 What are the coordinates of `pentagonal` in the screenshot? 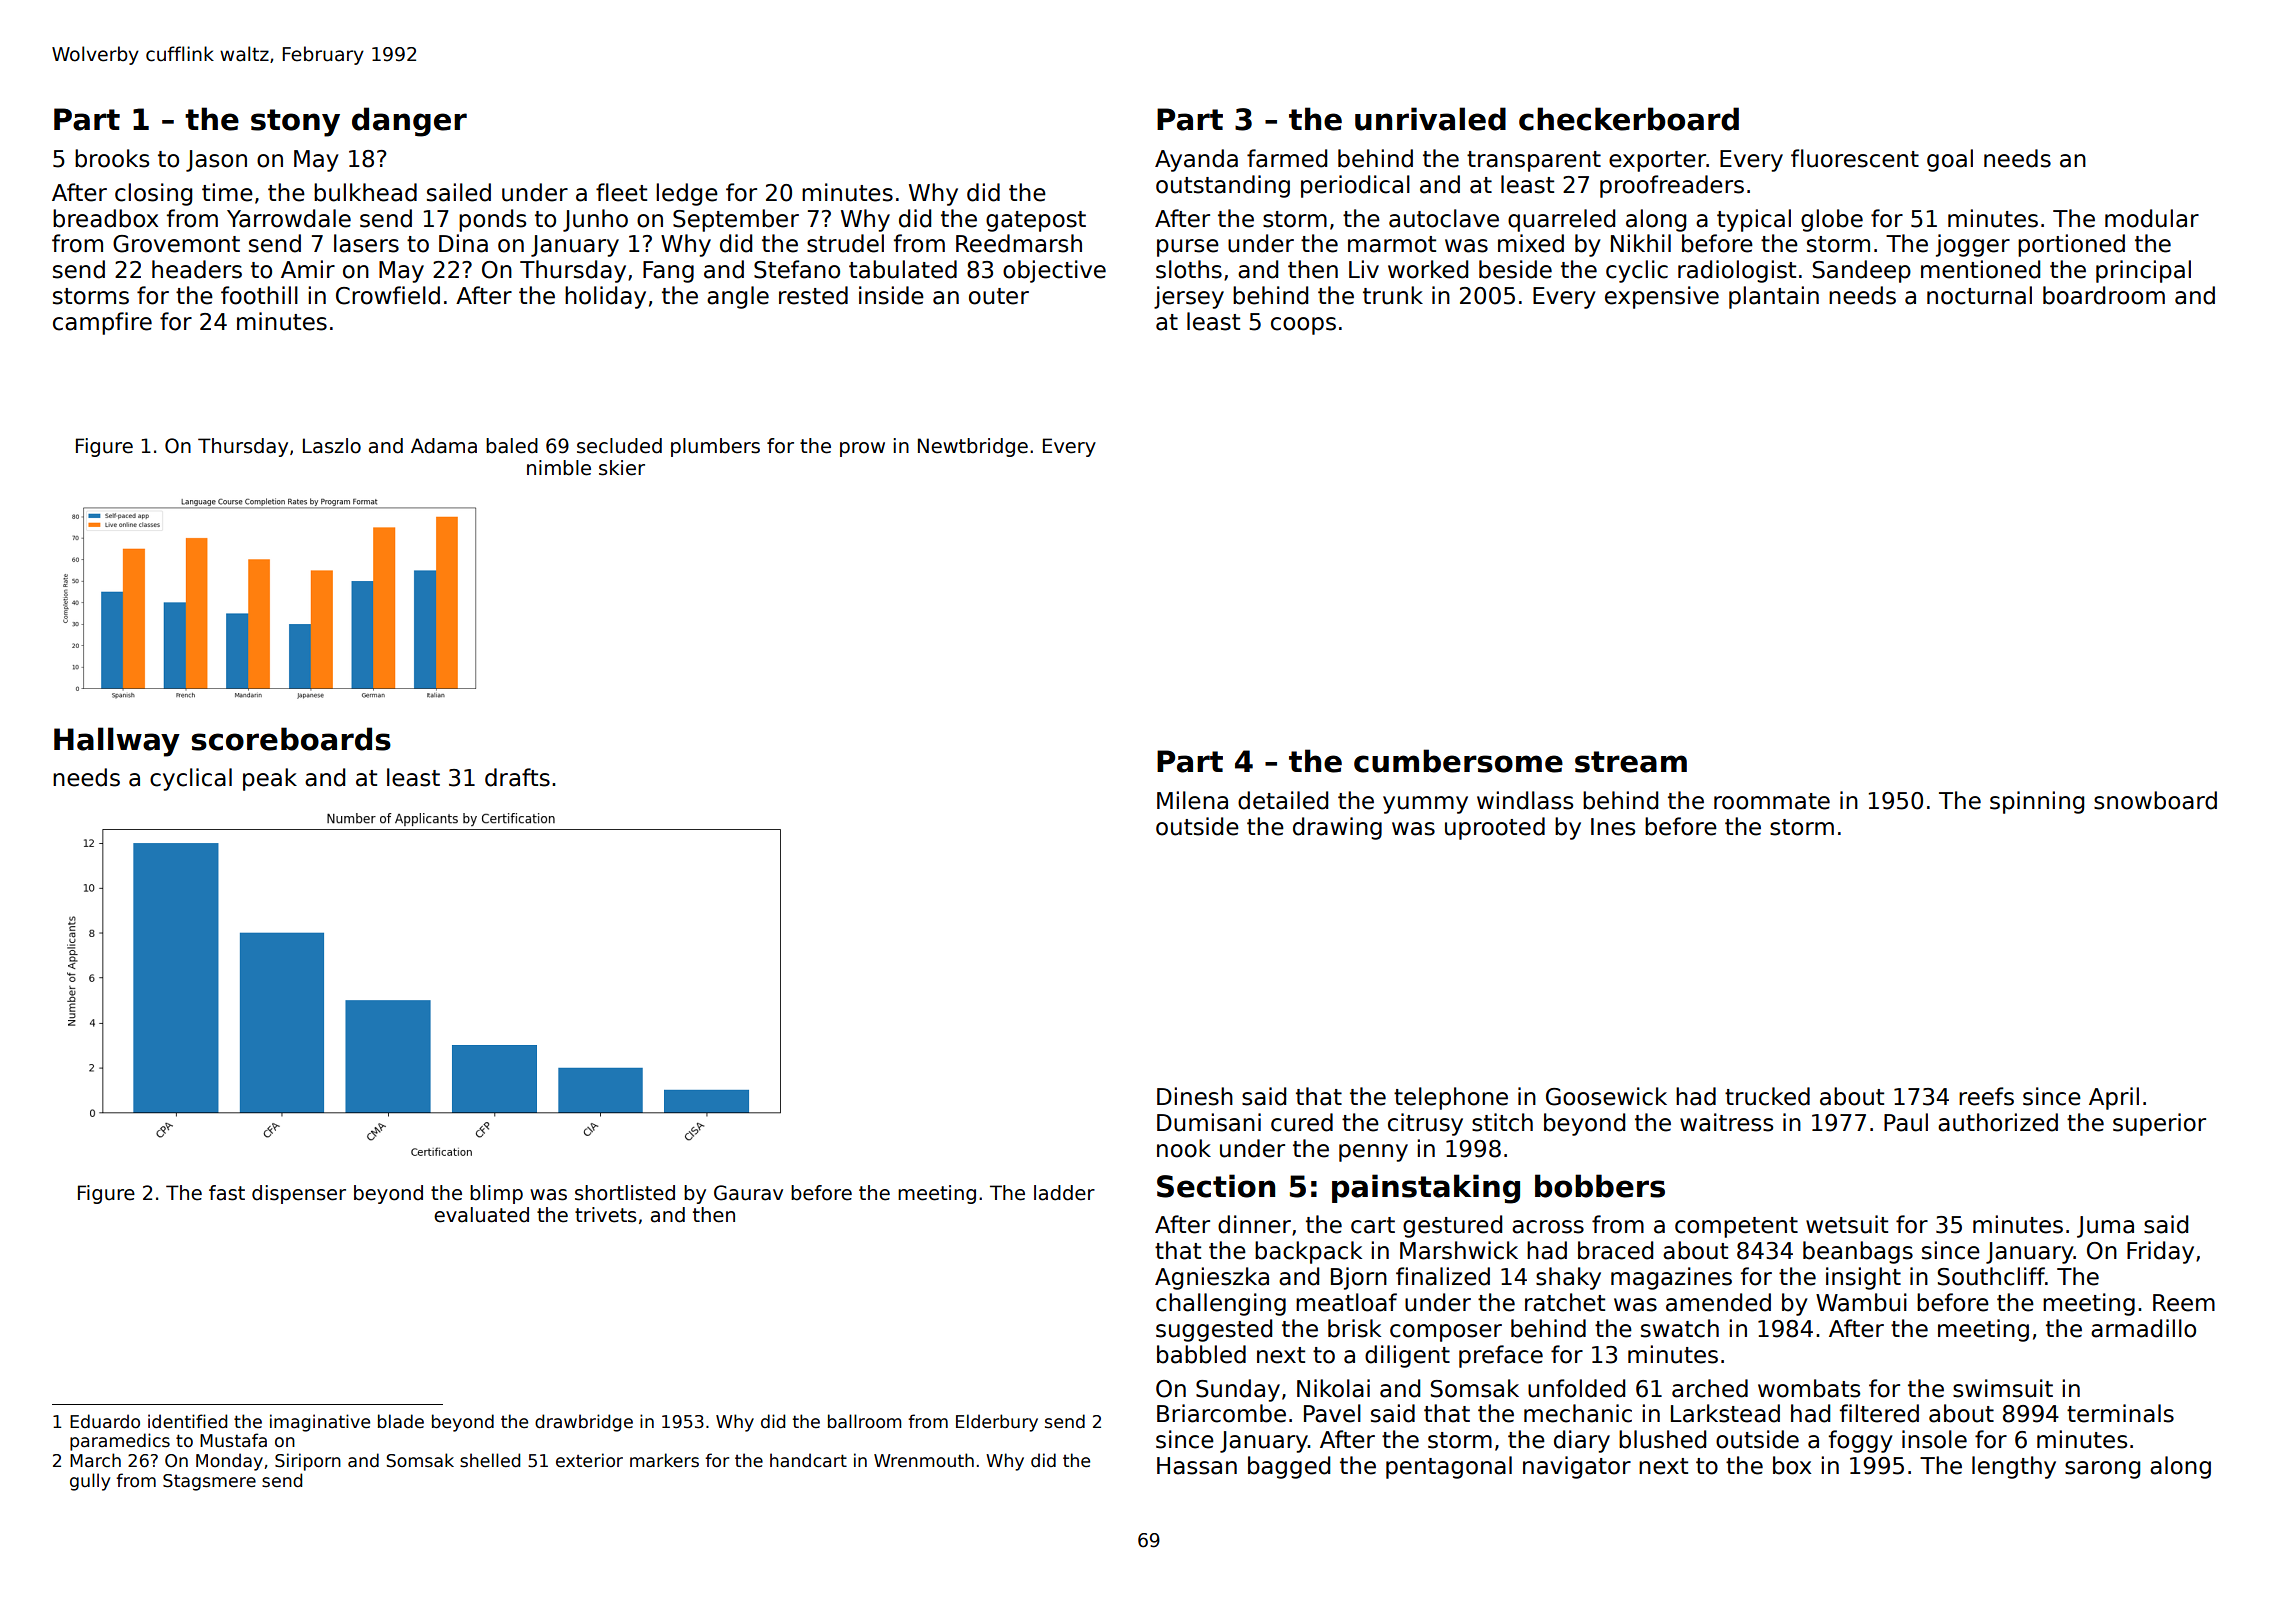 It's located at (1449, 1467).
